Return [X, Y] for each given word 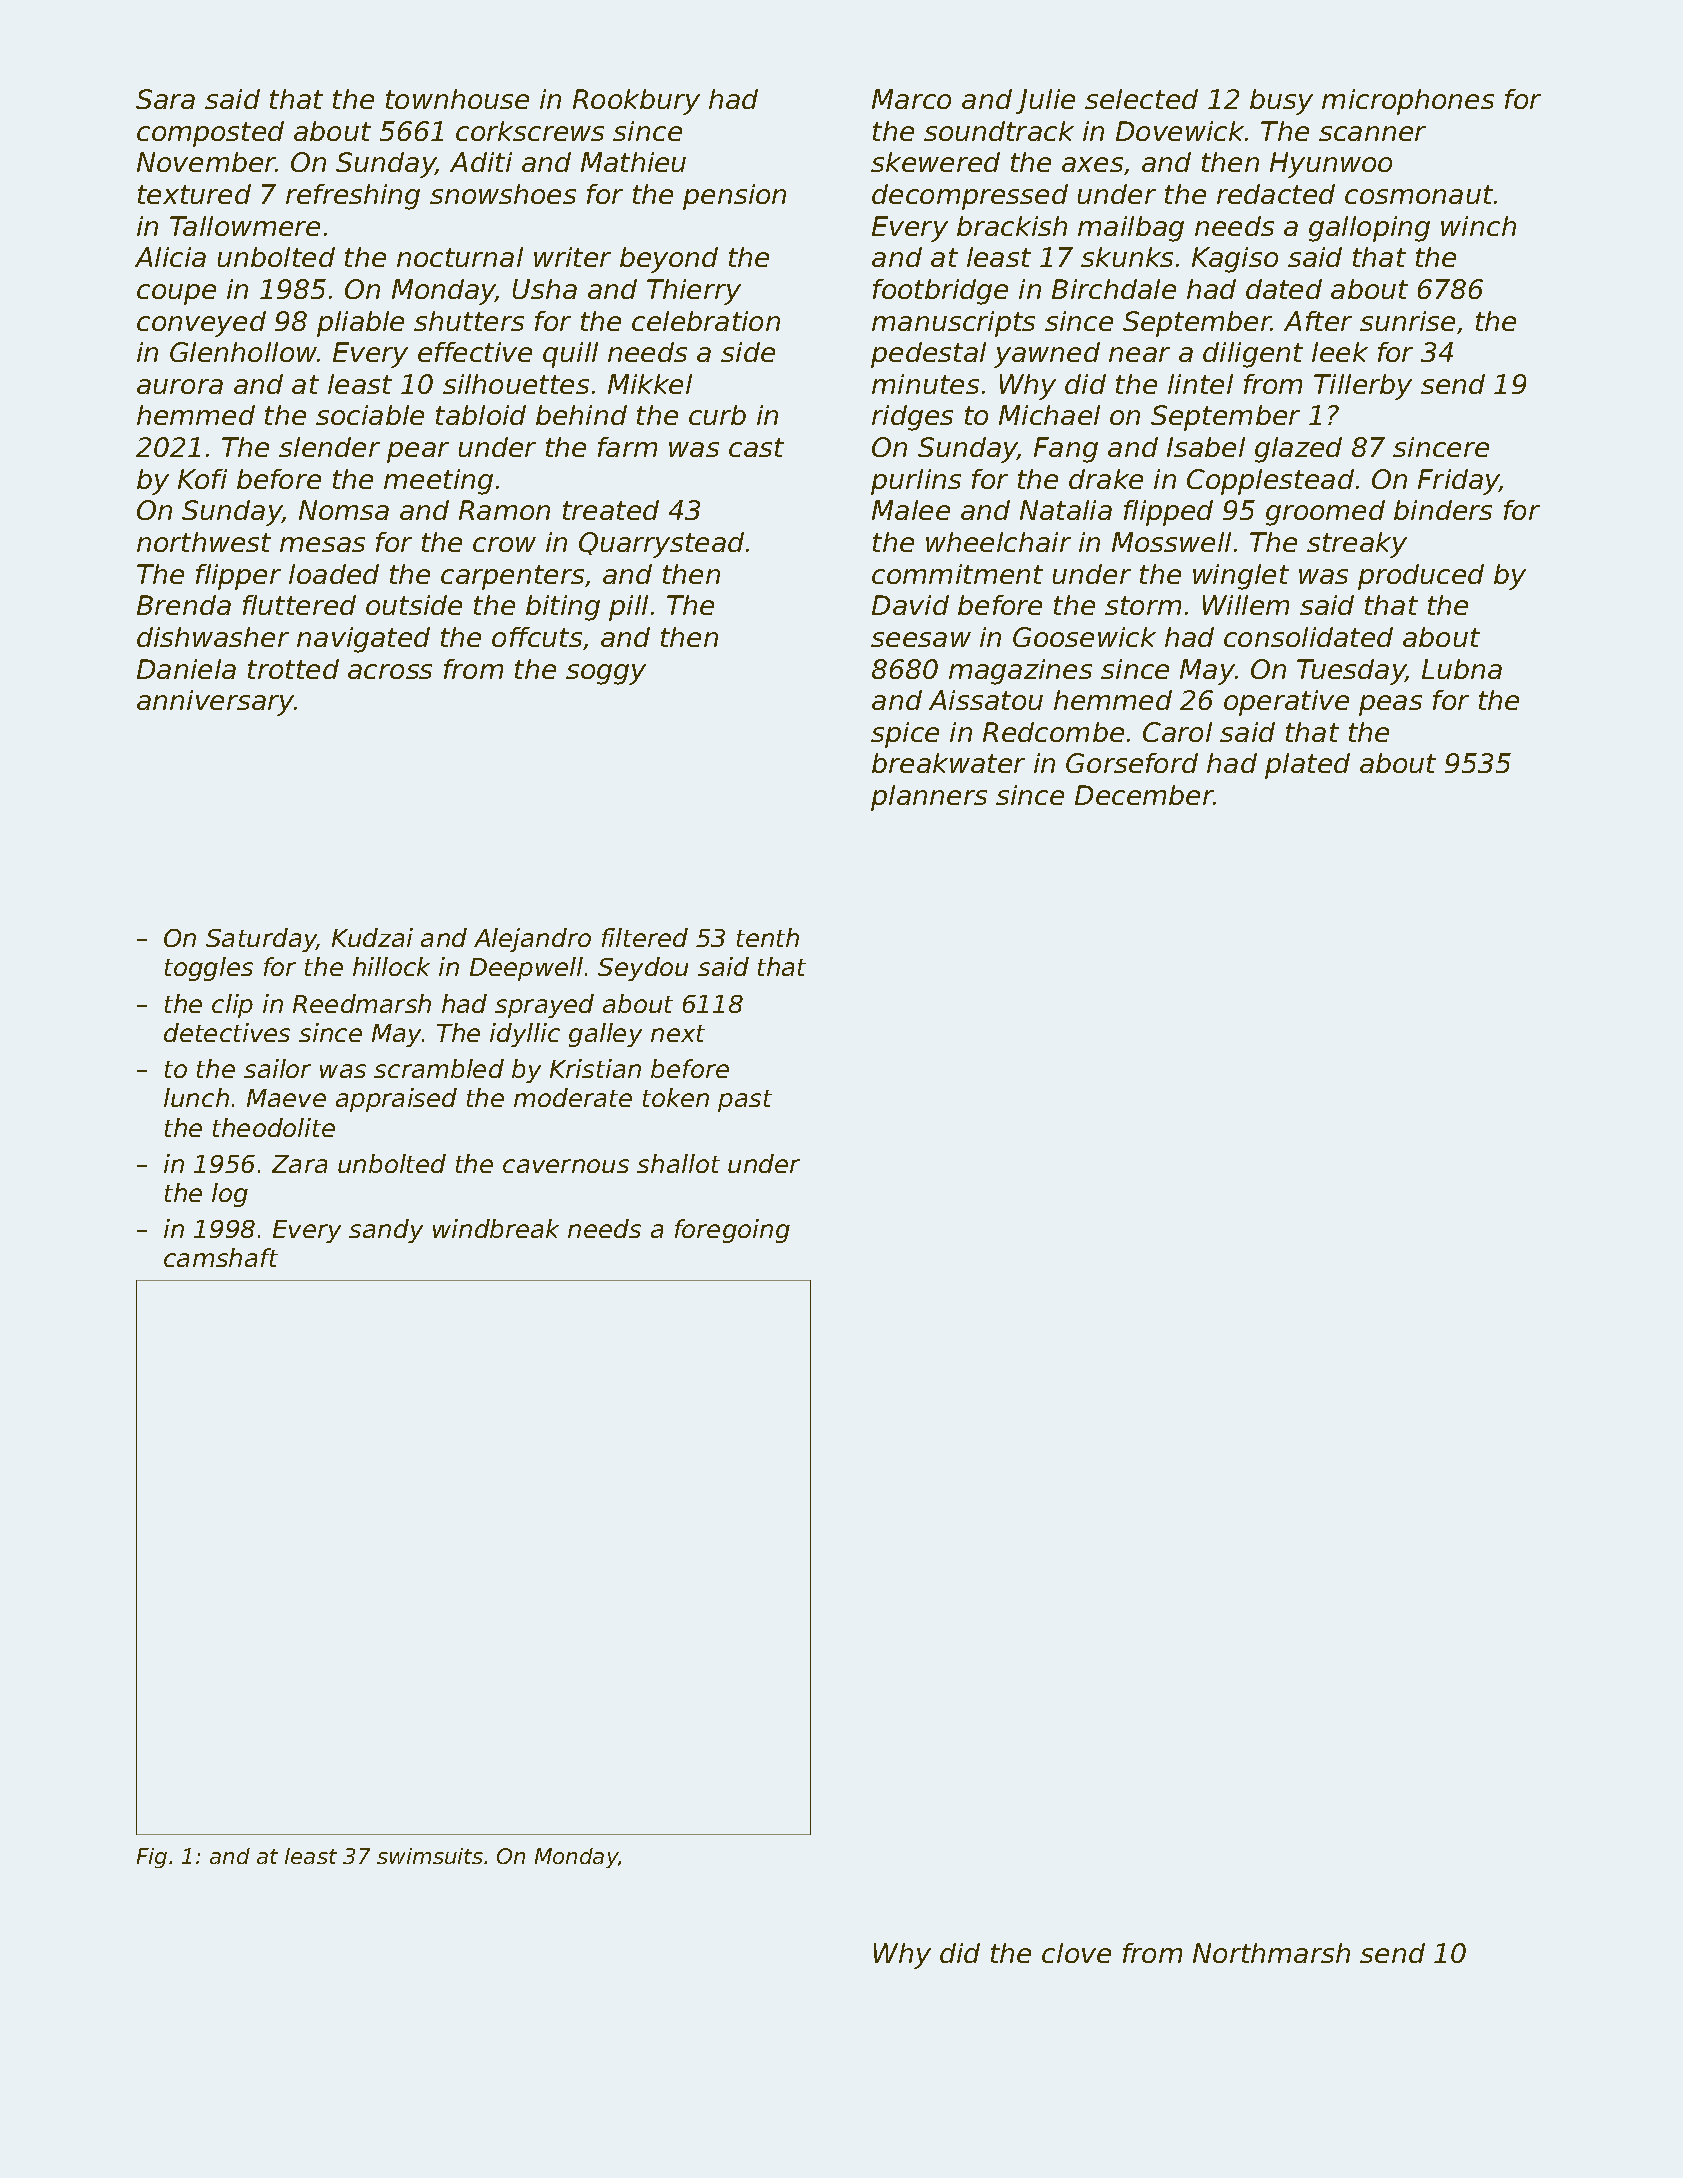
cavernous [566, 1166]
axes [1092, 164]
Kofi [202, 479]
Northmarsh [1271, 1953]
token [676, 1097]
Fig [152, 1858]
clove [1076, 1953]
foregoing [732, 1231]
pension [734, 197]
